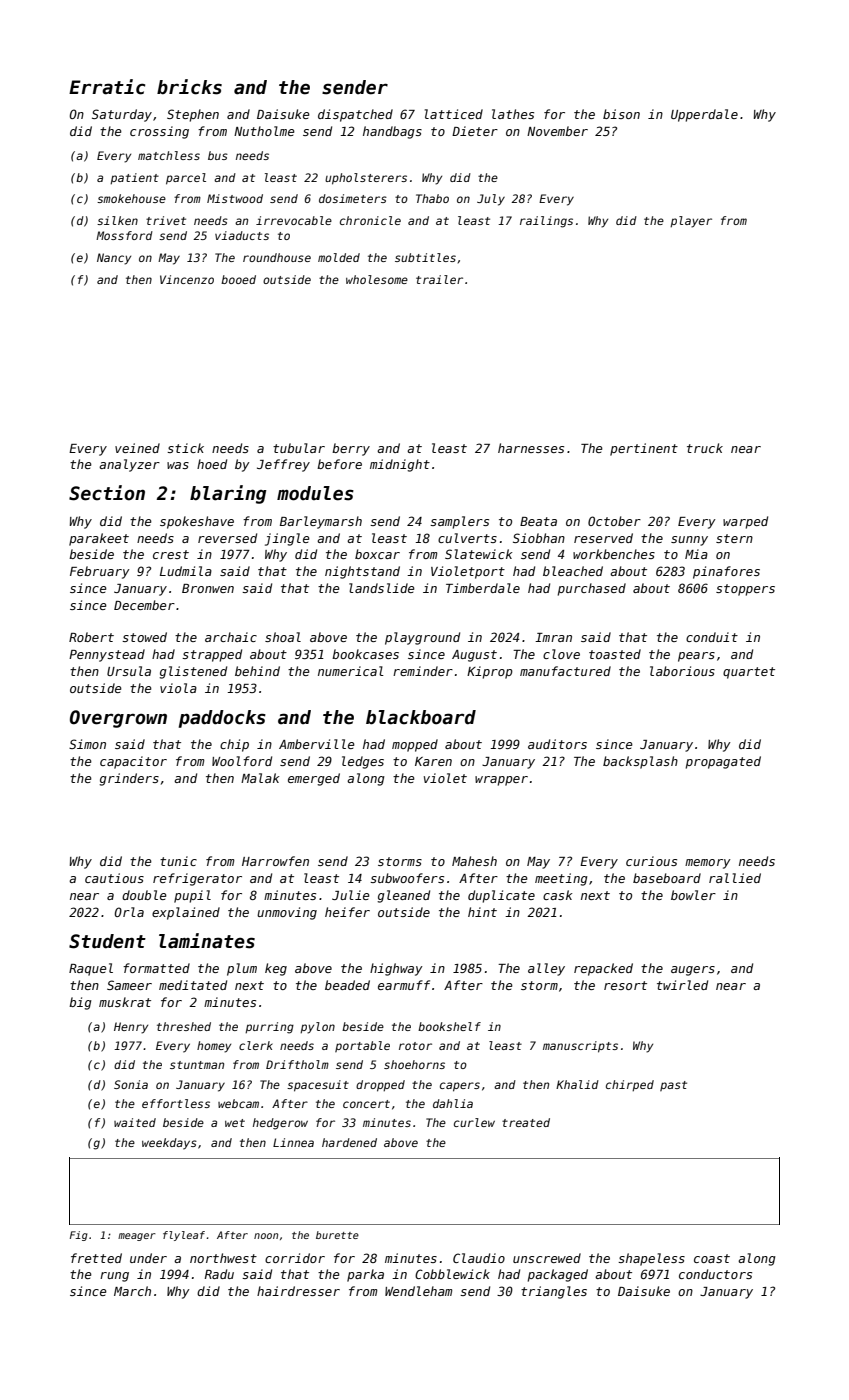  Describe the element at coordinates (353, 198) in the screenshot. I see `dosimeters` at that location.
